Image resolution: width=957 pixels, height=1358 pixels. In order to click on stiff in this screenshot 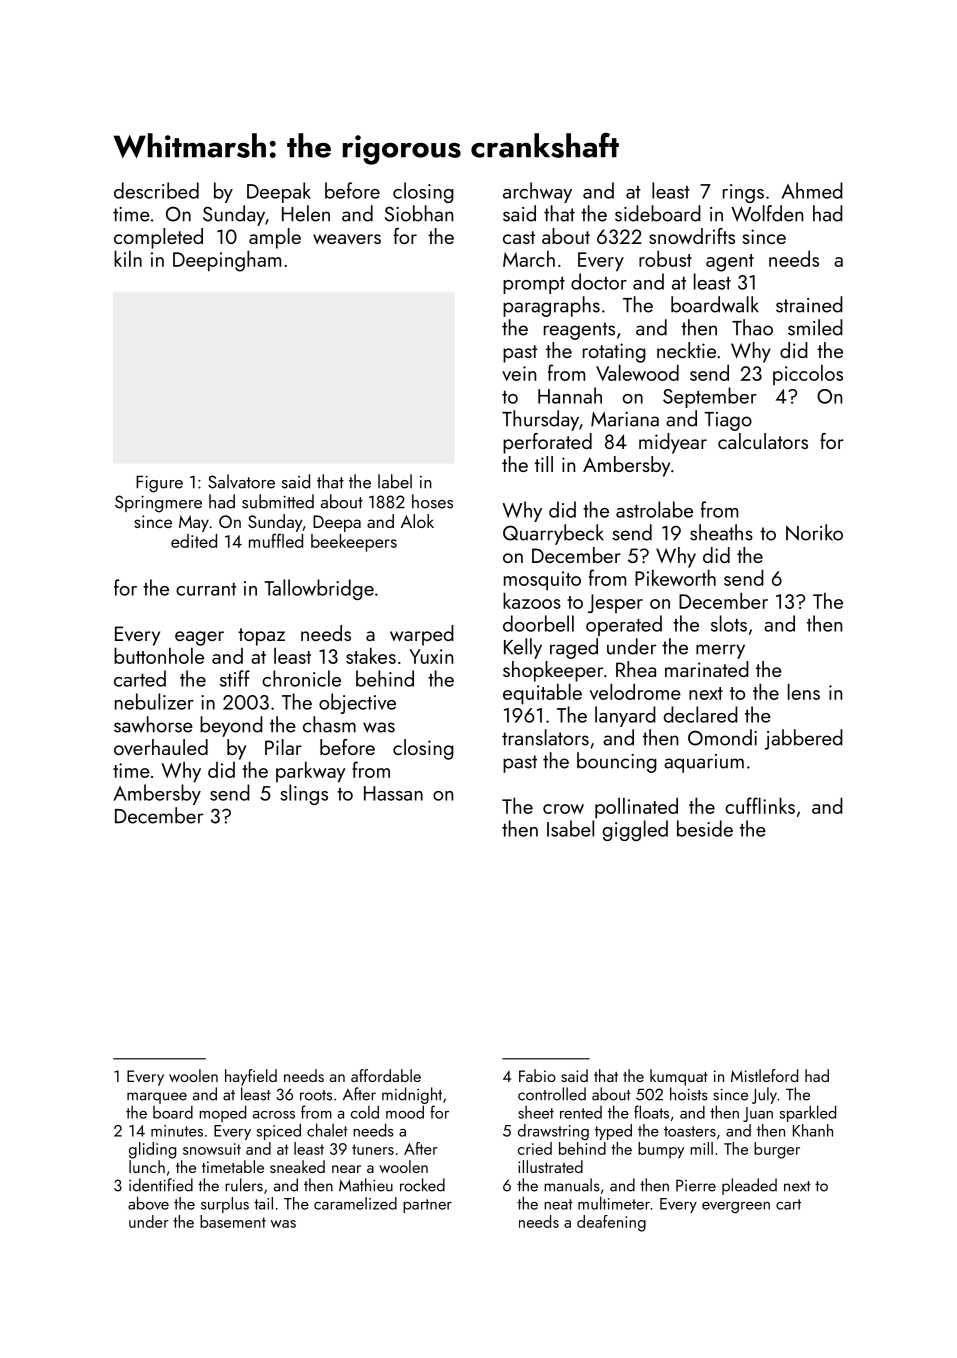, I will do `click(235, 678)`.
